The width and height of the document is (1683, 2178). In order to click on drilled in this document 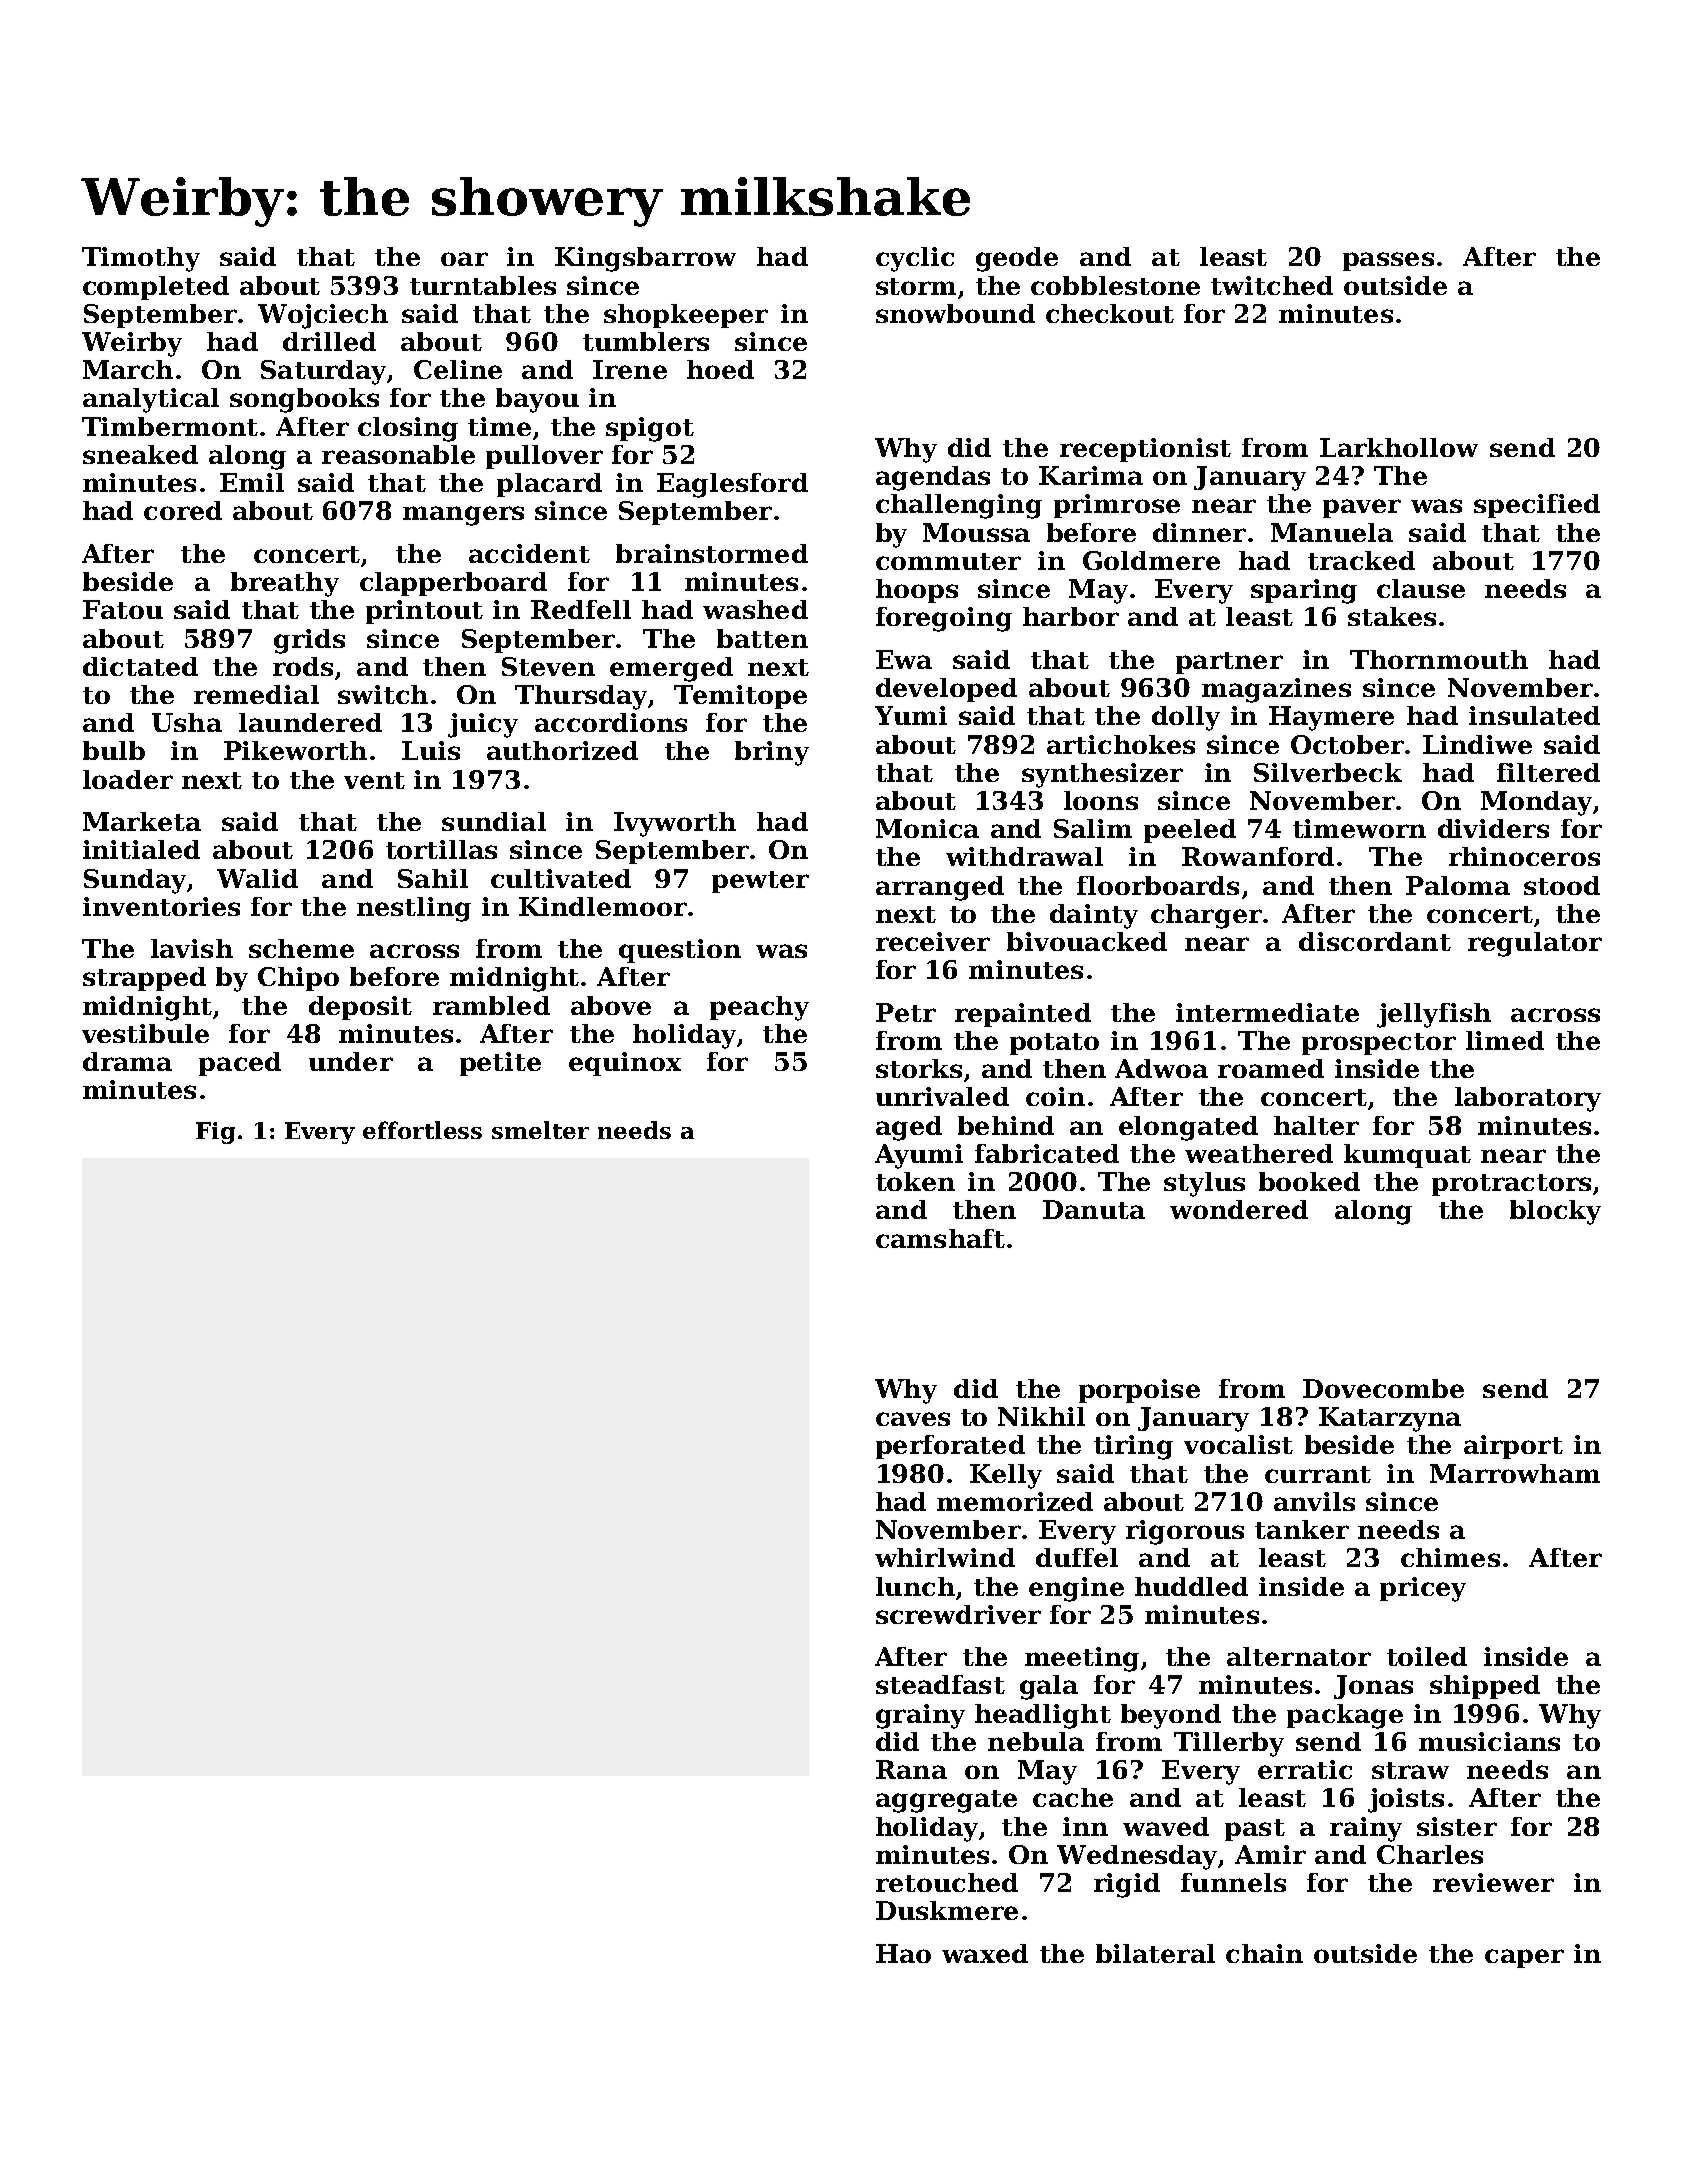, I will do `click(329, 341)`.
